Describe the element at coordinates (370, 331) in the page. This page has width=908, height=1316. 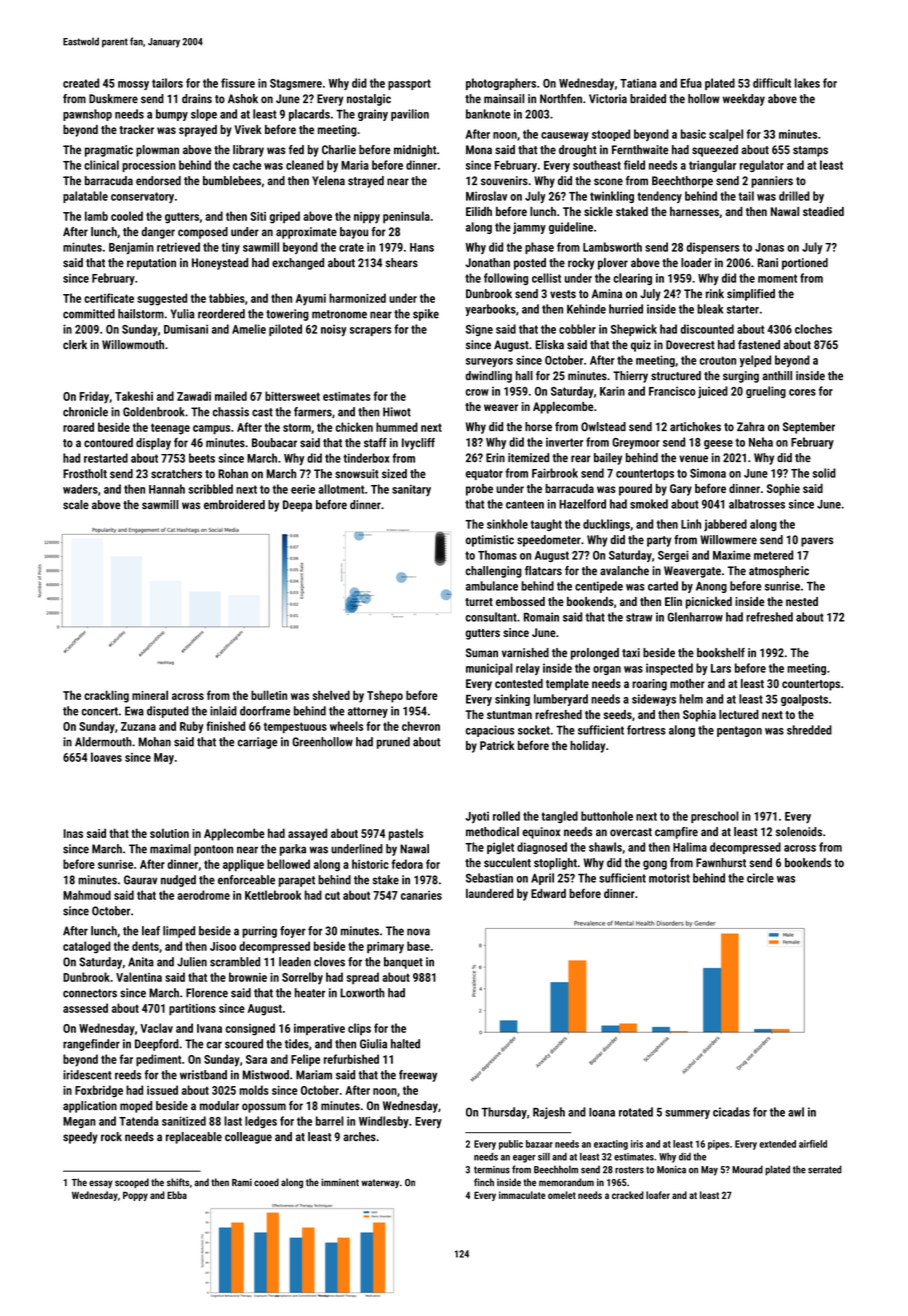
I see `scrapers` at that location.
